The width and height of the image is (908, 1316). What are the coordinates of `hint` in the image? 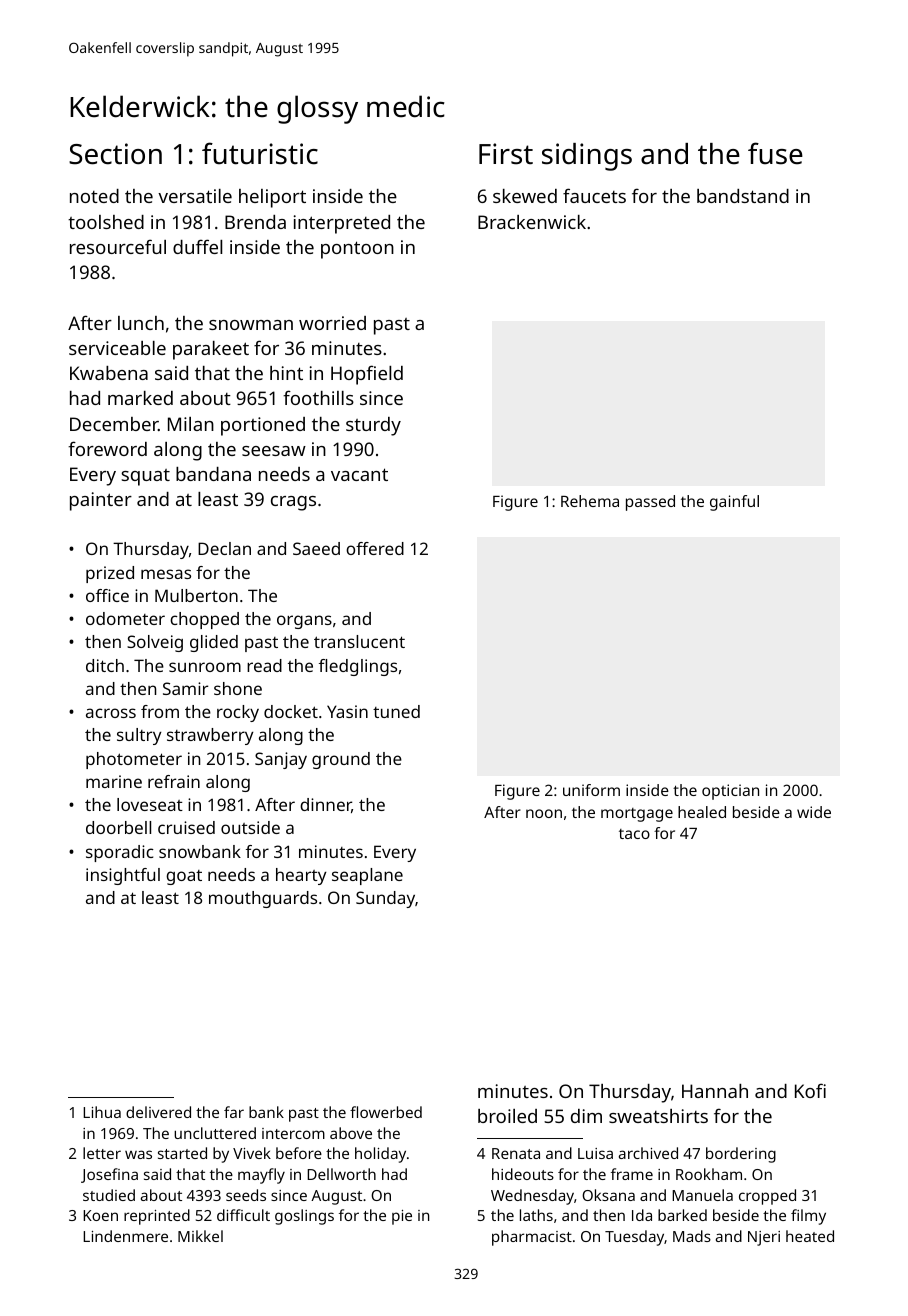 It's located at (286, 373).
